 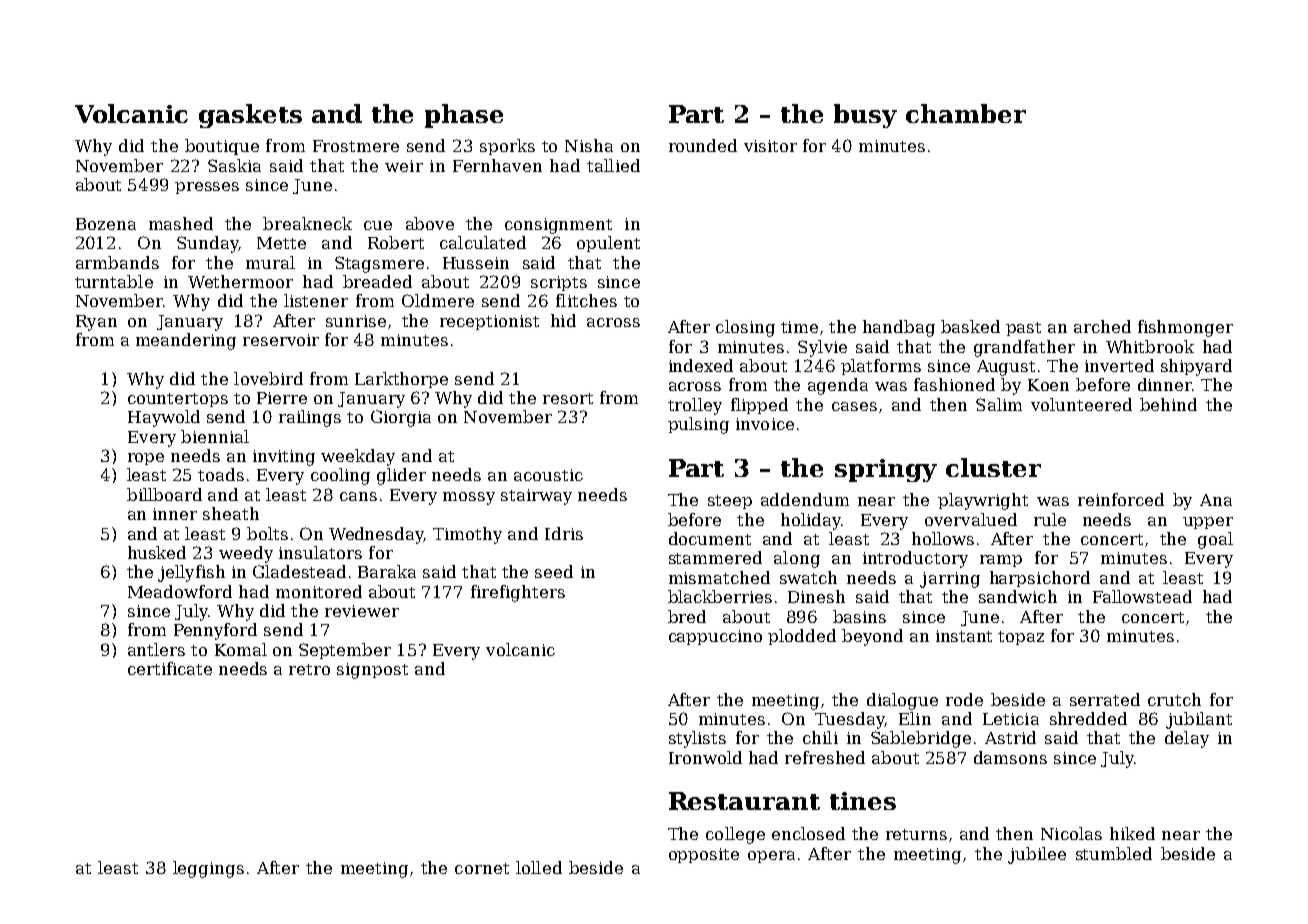 I want to click on jubilee, so click(x=1037, y=855).
